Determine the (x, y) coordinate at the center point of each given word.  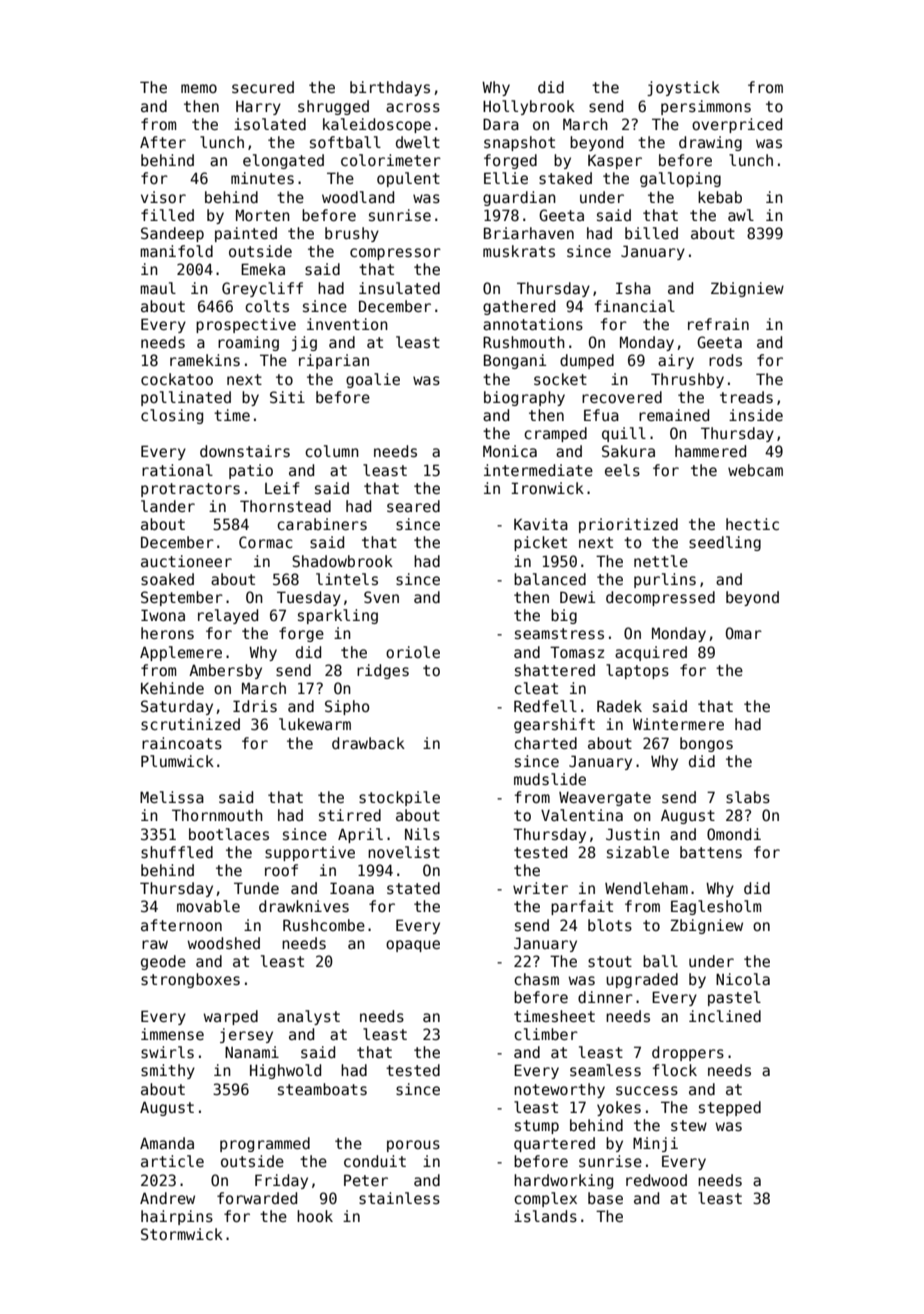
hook (315, 1216)
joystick (683, 88)
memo (199, 88)
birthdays (390, 88)
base (605, 1198)
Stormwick (182, 1234)
